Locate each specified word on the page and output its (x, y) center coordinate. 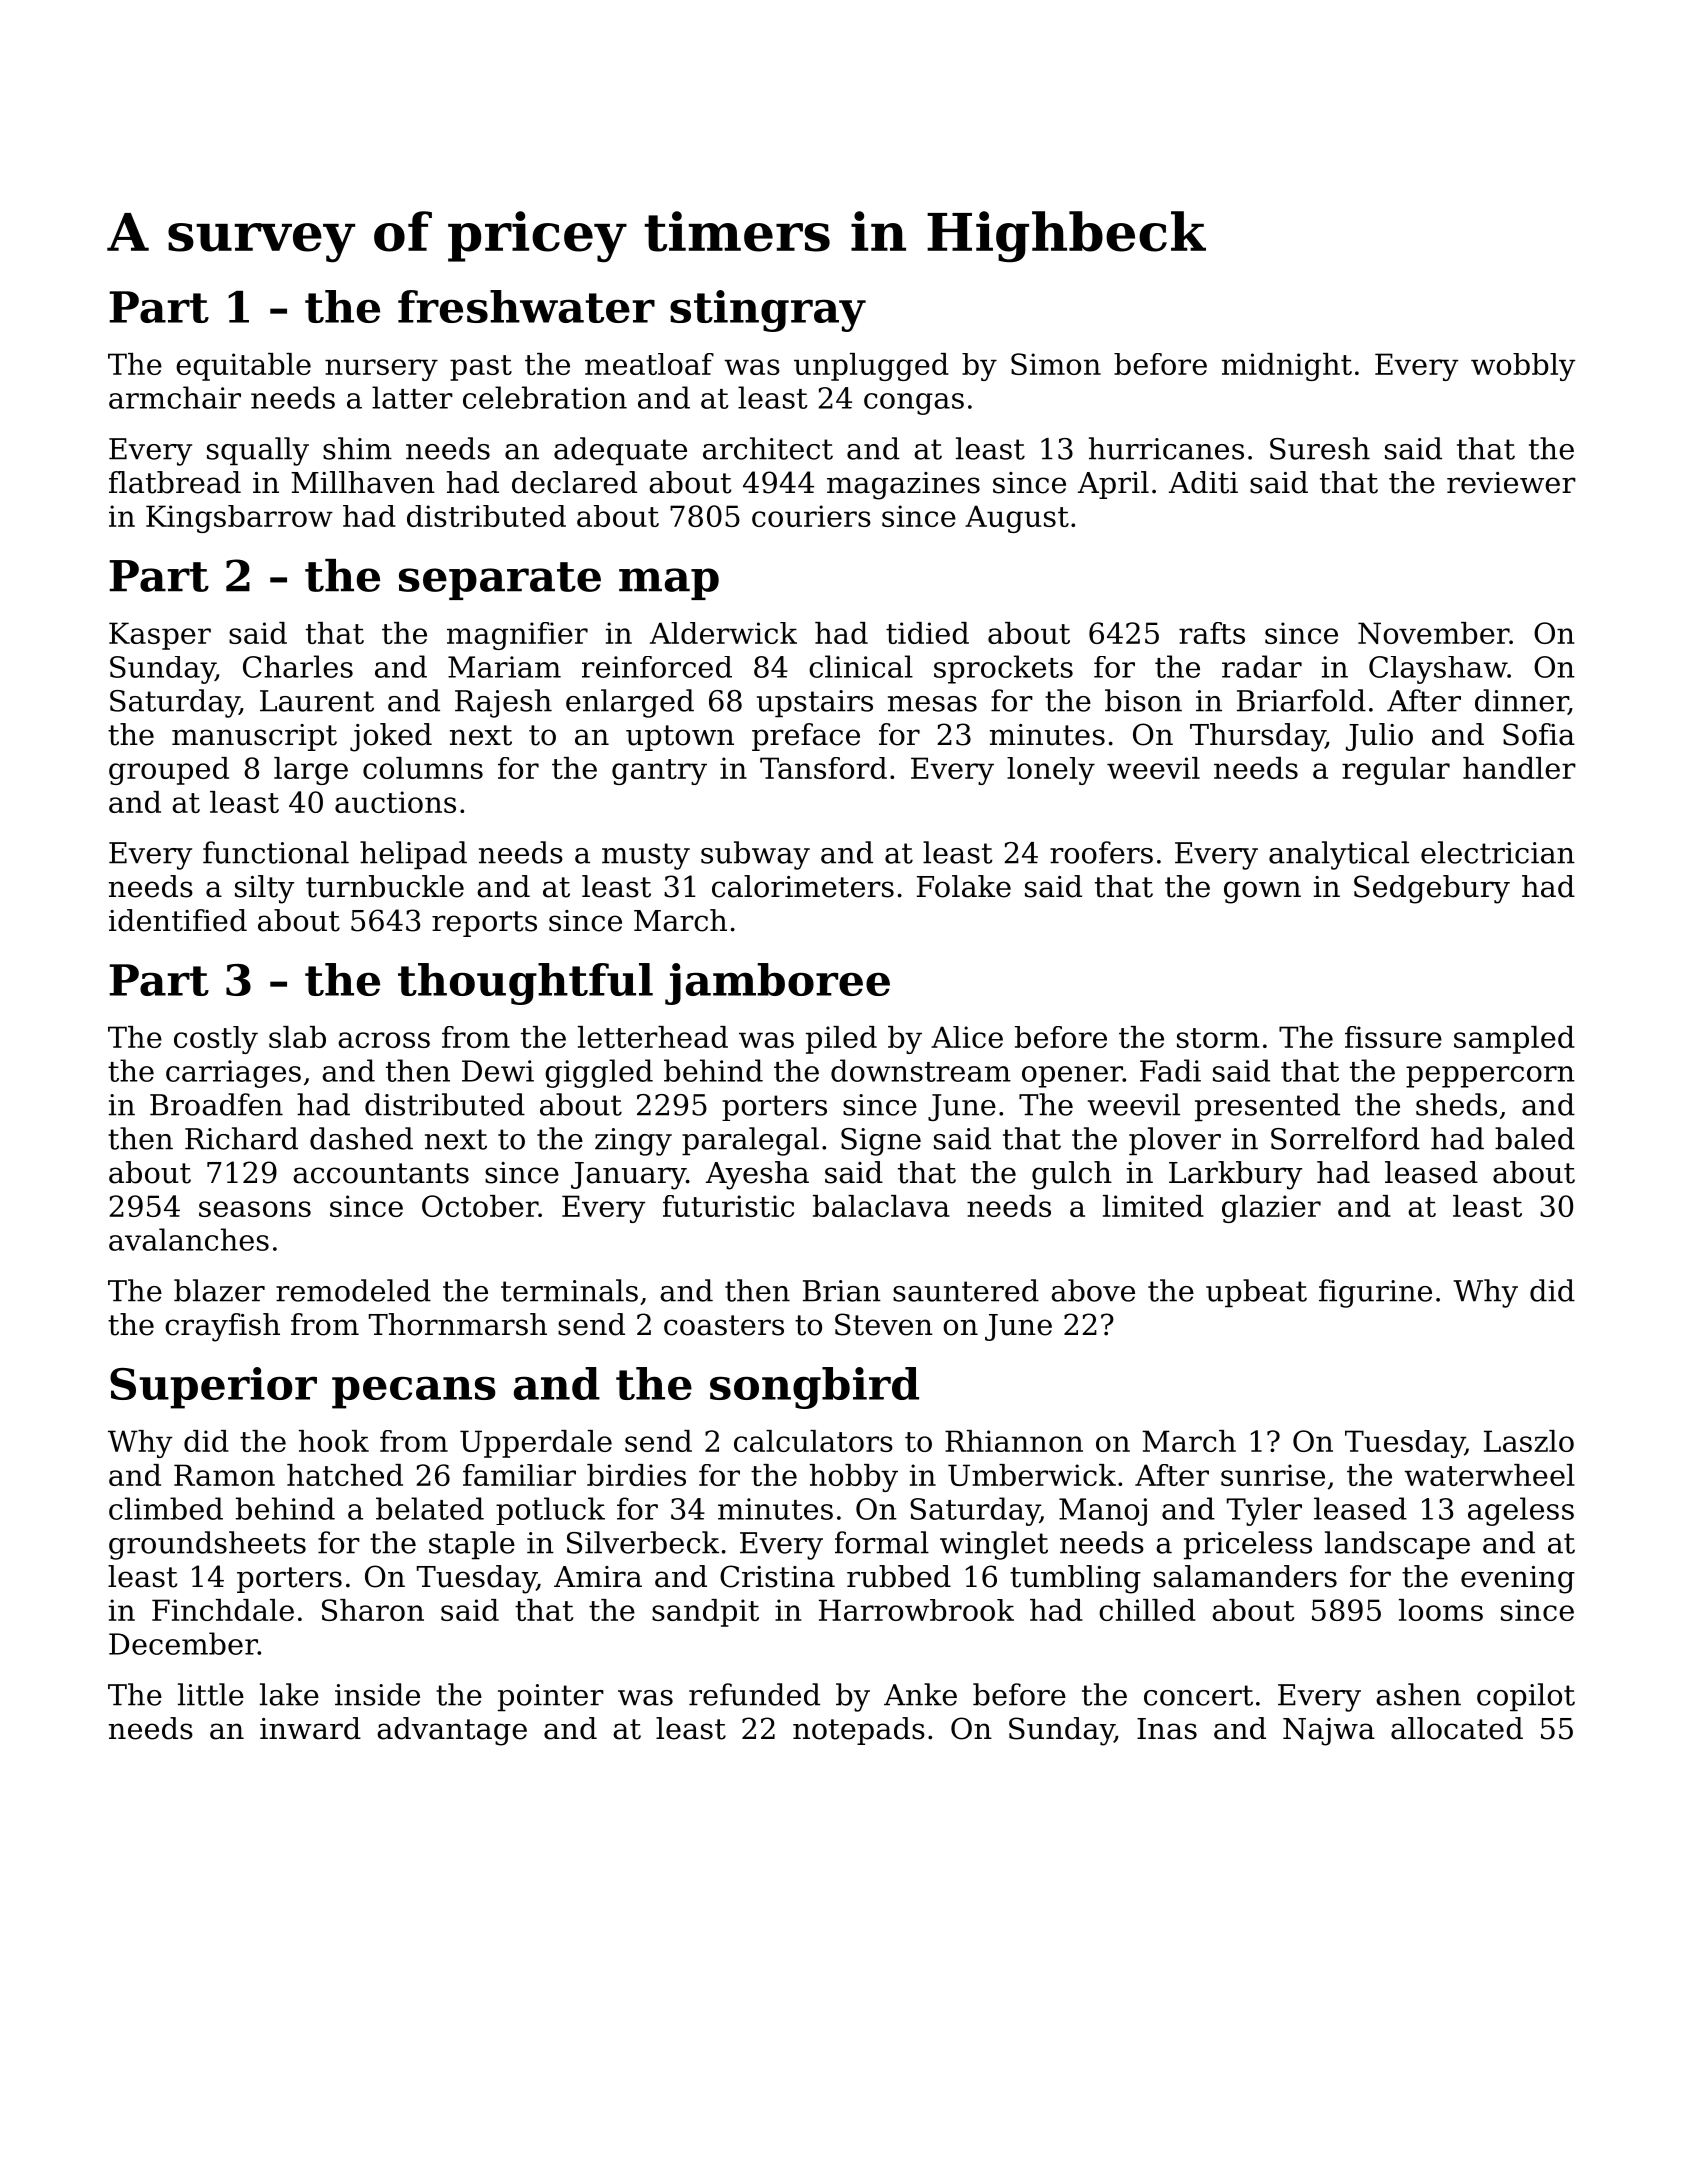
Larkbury (1235, 1175)
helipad (413, 855)
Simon (1056, 364)
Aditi (1203, 482)
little (211, 1694)
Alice (967, 1037)
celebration (545, 397)
